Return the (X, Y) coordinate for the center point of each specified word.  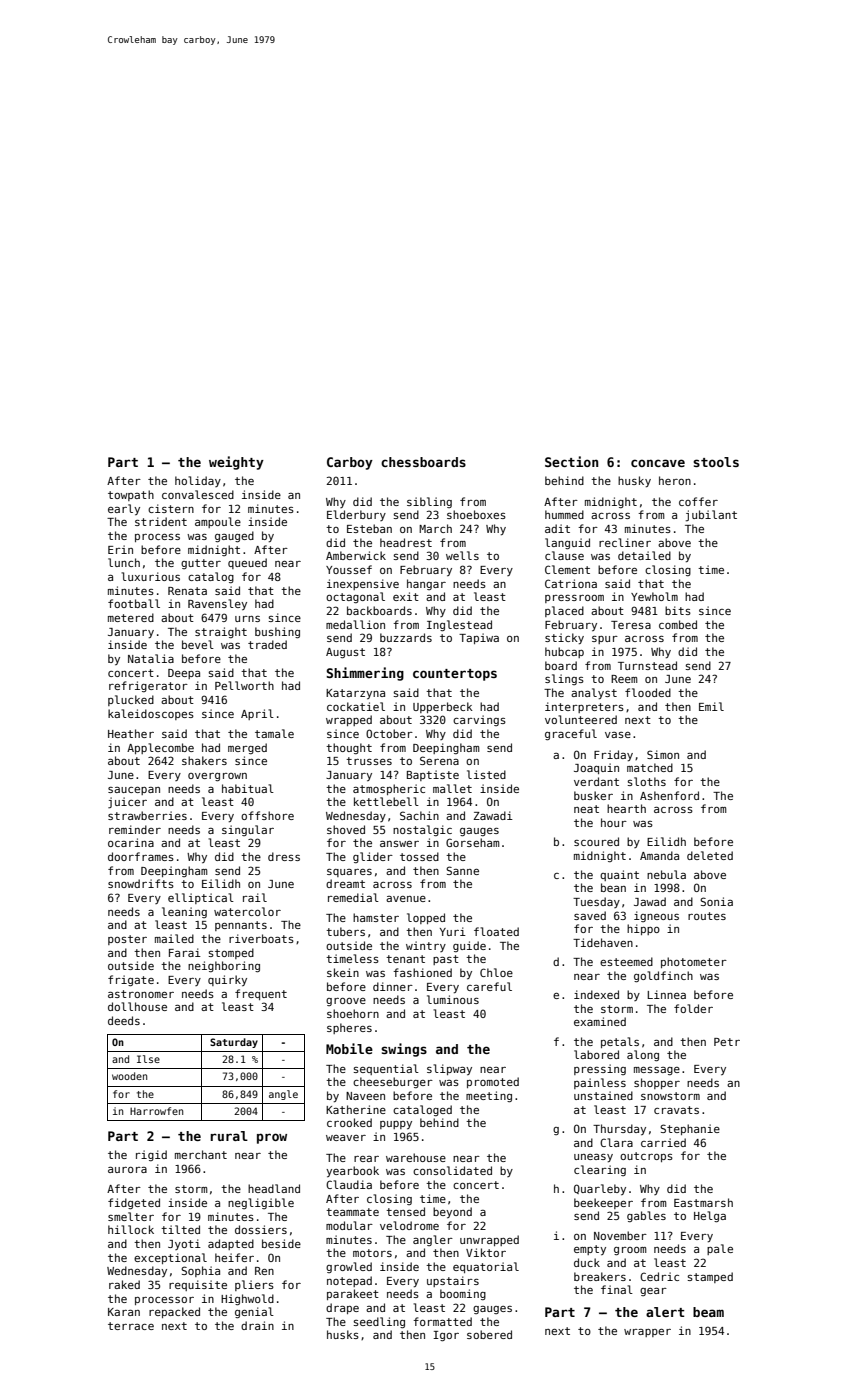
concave (658, 463)
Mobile (349, 1048)
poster (127, 940)
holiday (198, 481)
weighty (236, 463)
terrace (131, 1326)
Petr (727, 1042)
